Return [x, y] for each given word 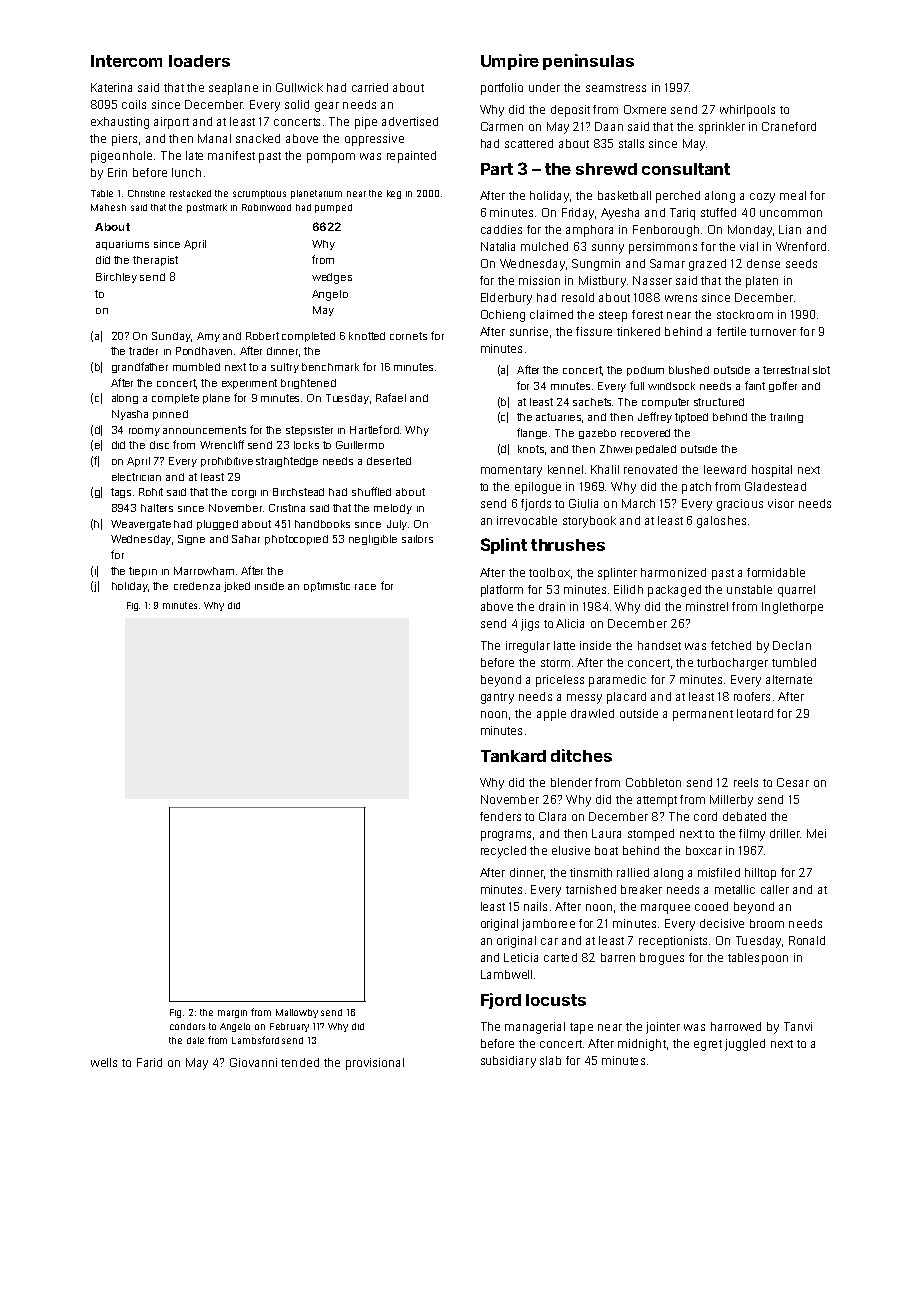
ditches [581, 755]
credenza [197, 586]
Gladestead [775, 486]
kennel [565, 469]
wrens [681, 298]
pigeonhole [121, 157]
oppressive [374, 140]
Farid [149, 1062]
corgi [244, 494]
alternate [789, 679]
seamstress [616, 88]
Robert [262, 336]
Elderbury [506, 299]
